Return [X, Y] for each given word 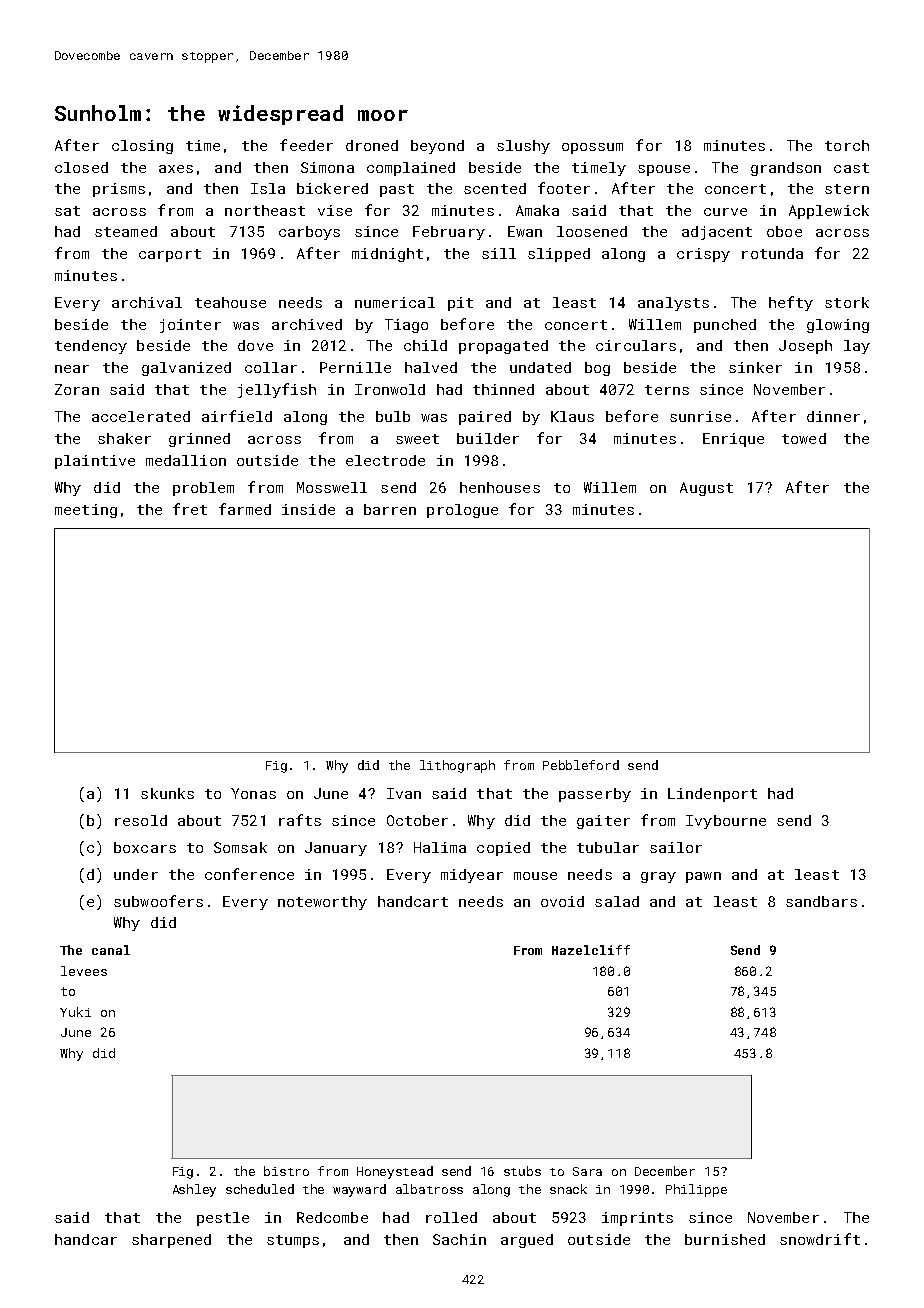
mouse [535, 876]
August [706, 489]
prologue [462, 511]
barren [390, 509]
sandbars [821, 901]
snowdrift [820, 1239]
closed [81, 167]
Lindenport [712, 795]
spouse [664, 170]
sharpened [171, 1241]
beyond [437, 147]
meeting [86, 511]
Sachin [459, 1239]
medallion [186, 460]
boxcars [145, 847]
